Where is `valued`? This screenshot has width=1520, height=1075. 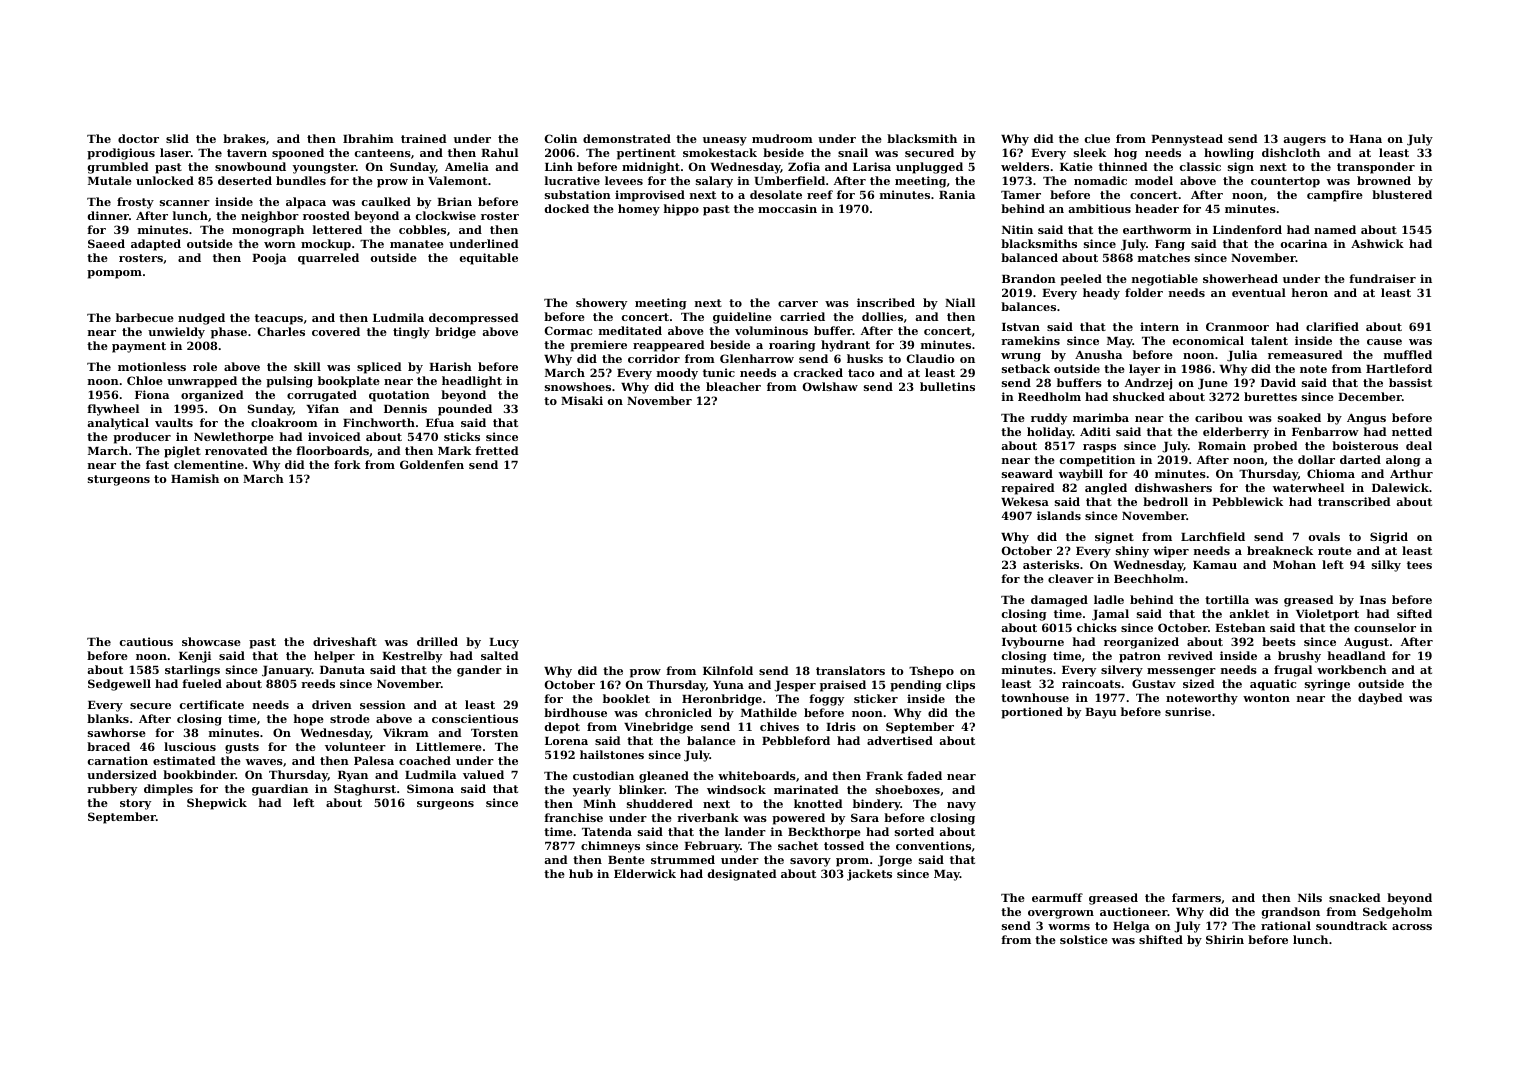
valued is located at coordinates (483, 774).
